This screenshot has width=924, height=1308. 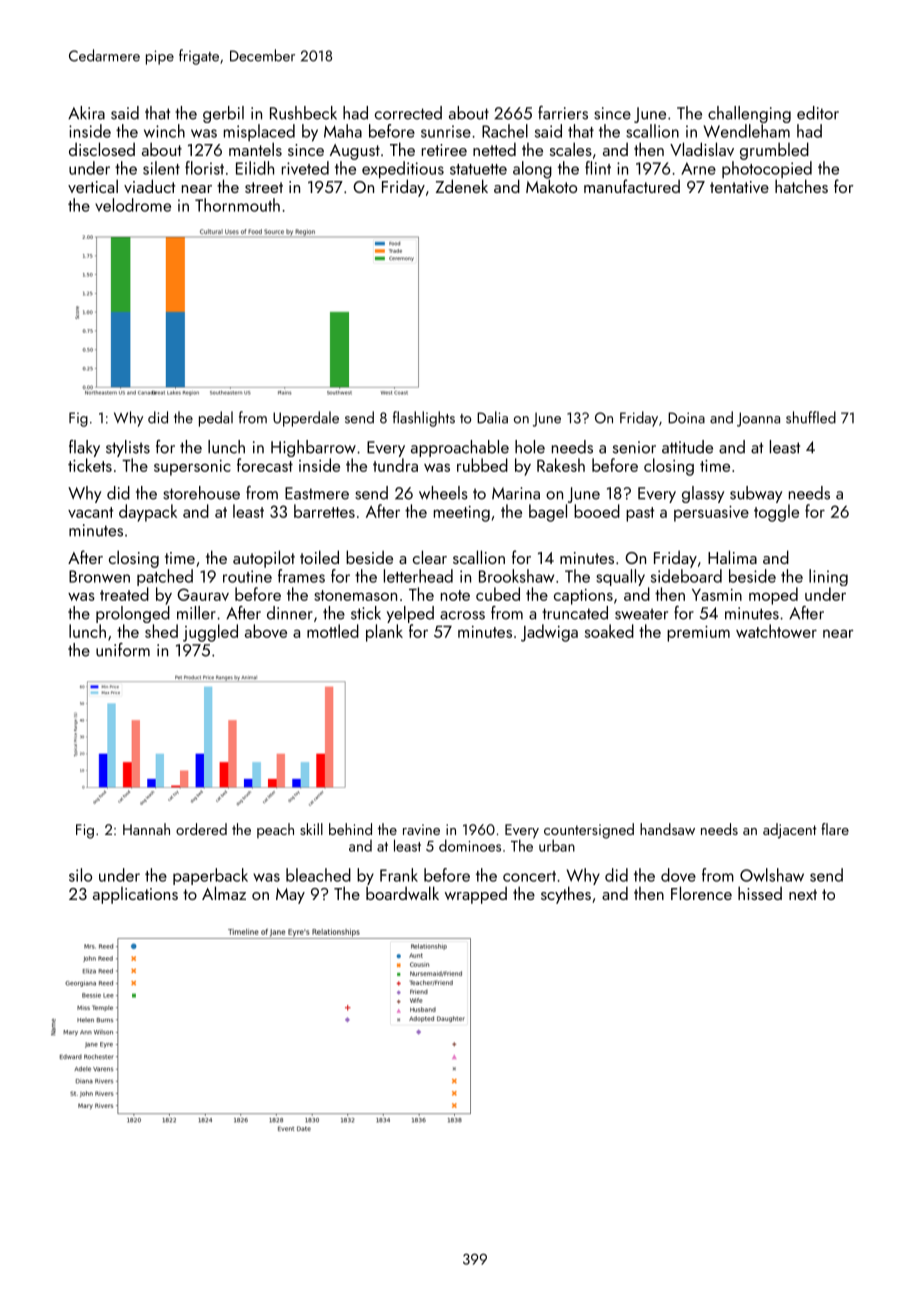 What do you see at coordinates (86, 113) in the screenshot?
I see `Akira` at bounding box center [86, 113].
